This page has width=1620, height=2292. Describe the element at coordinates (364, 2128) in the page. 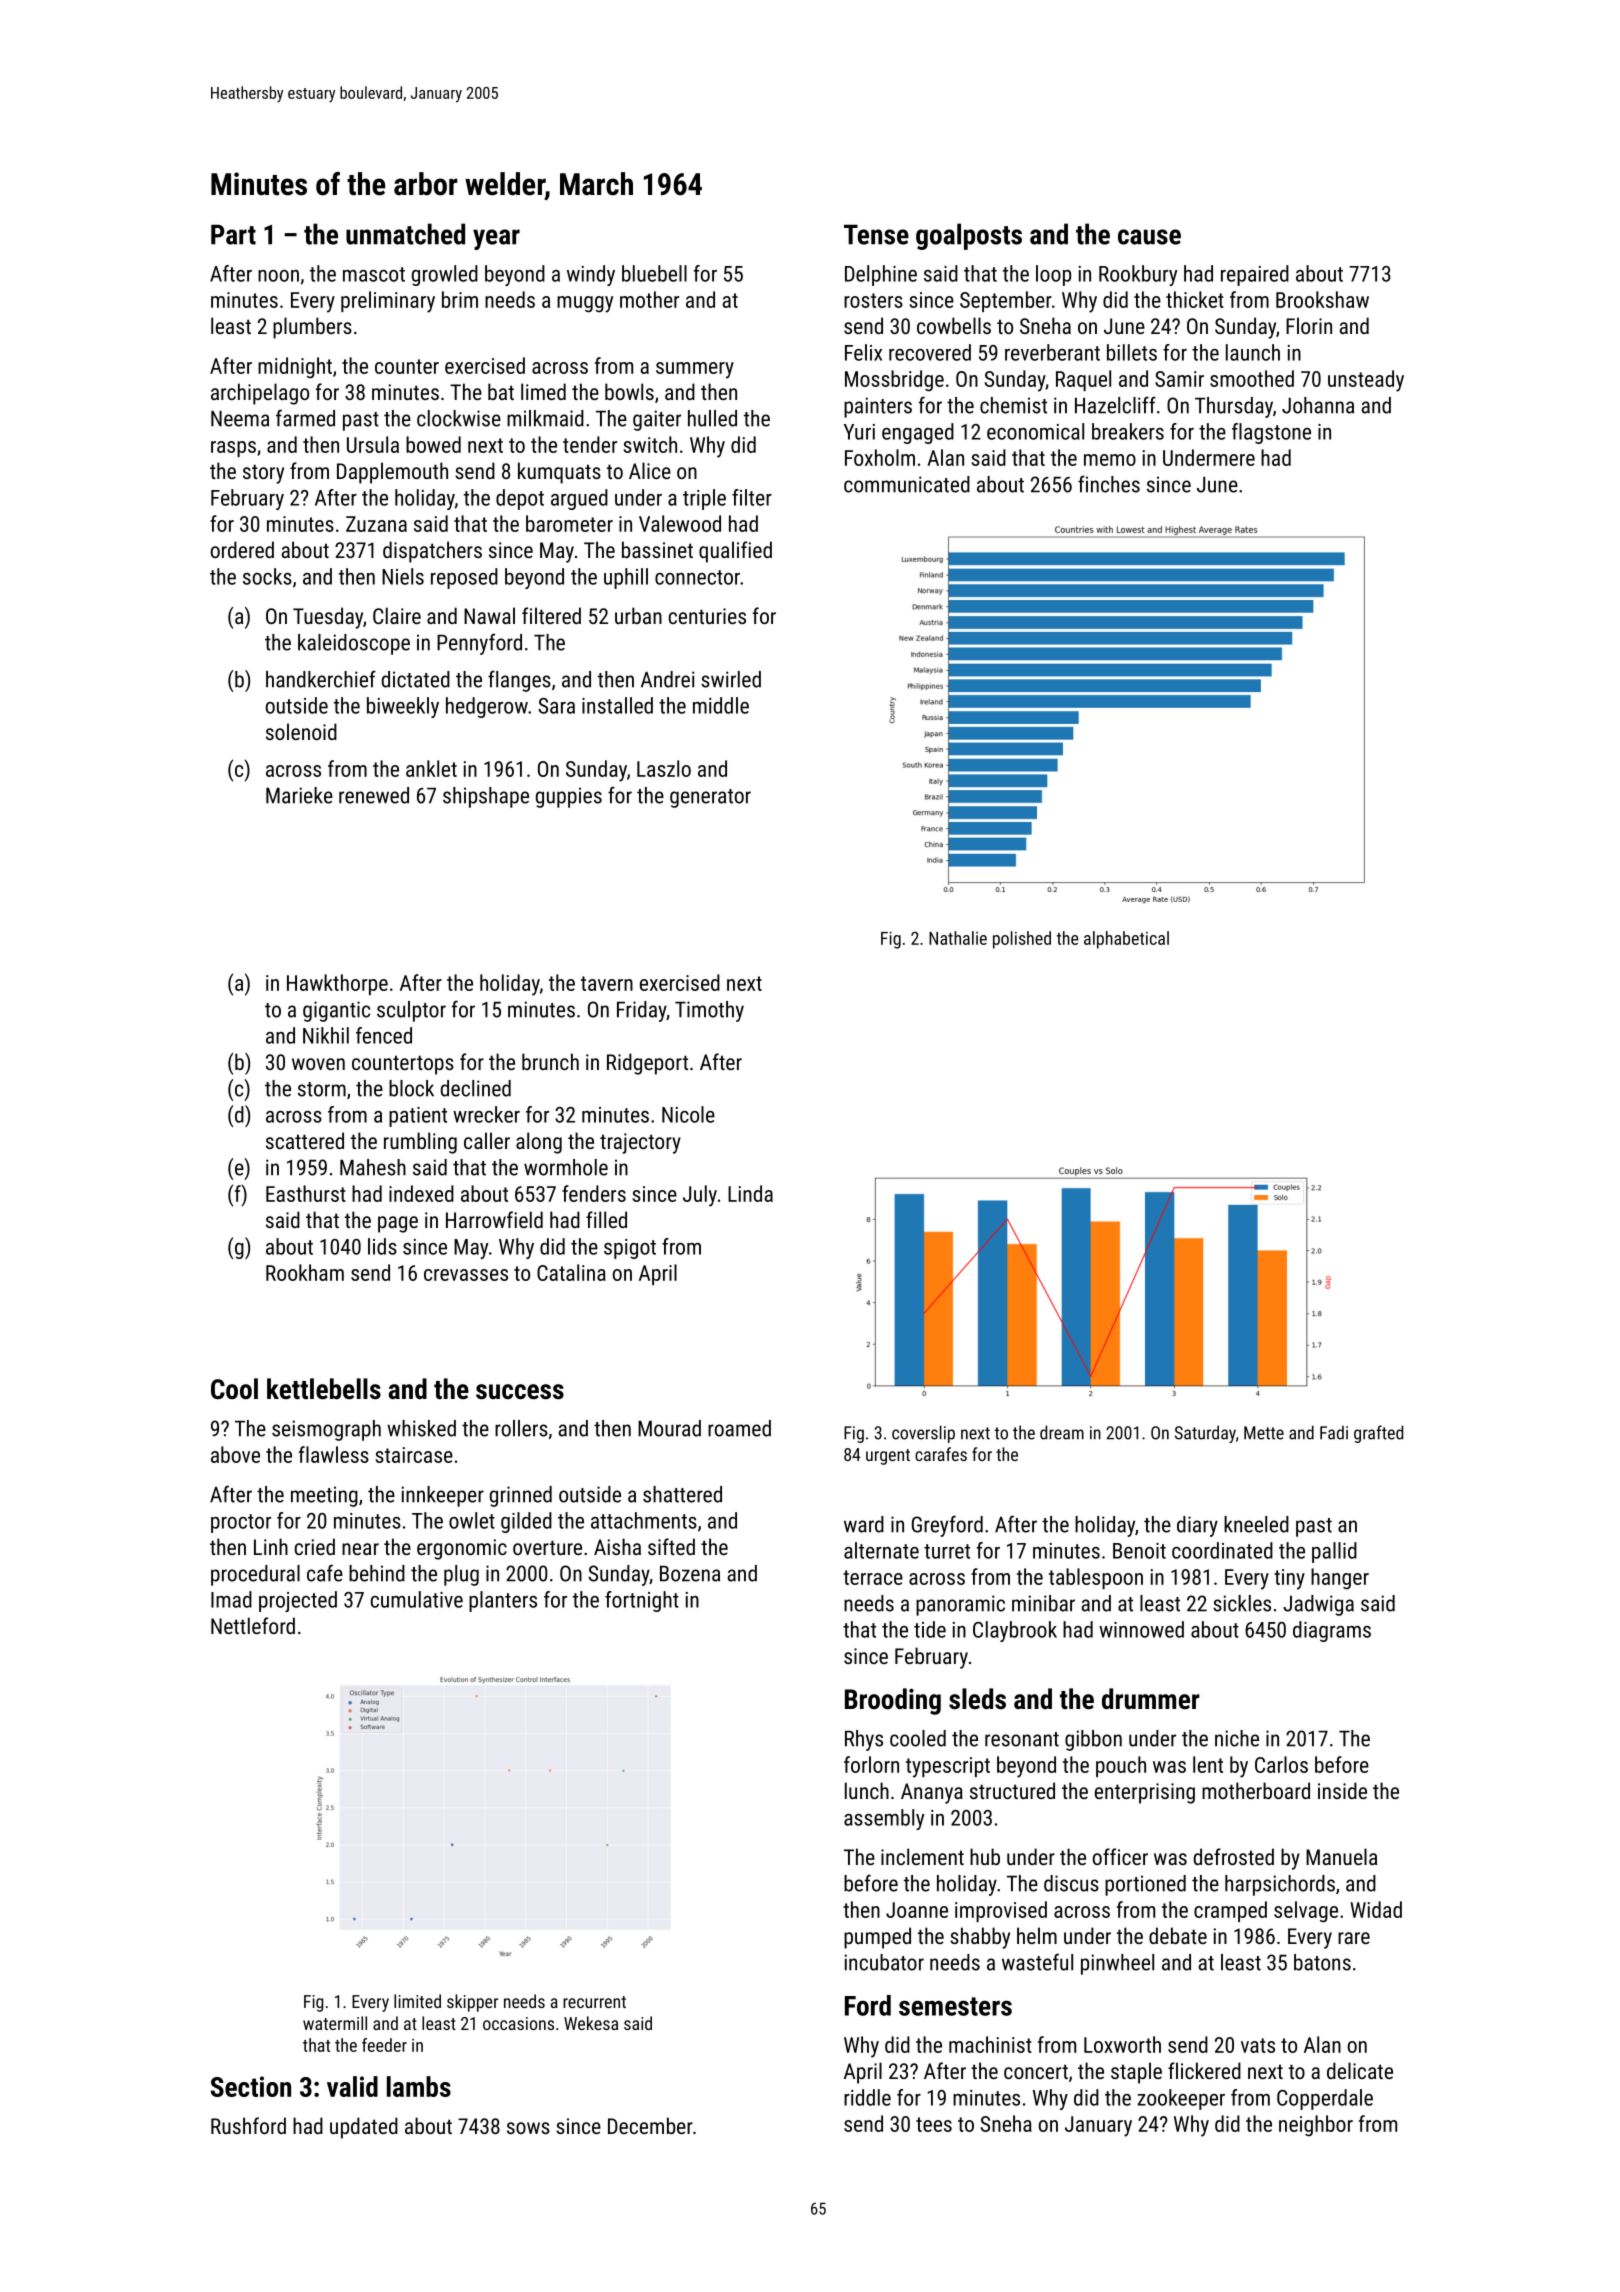

I see `updated` at that location.
